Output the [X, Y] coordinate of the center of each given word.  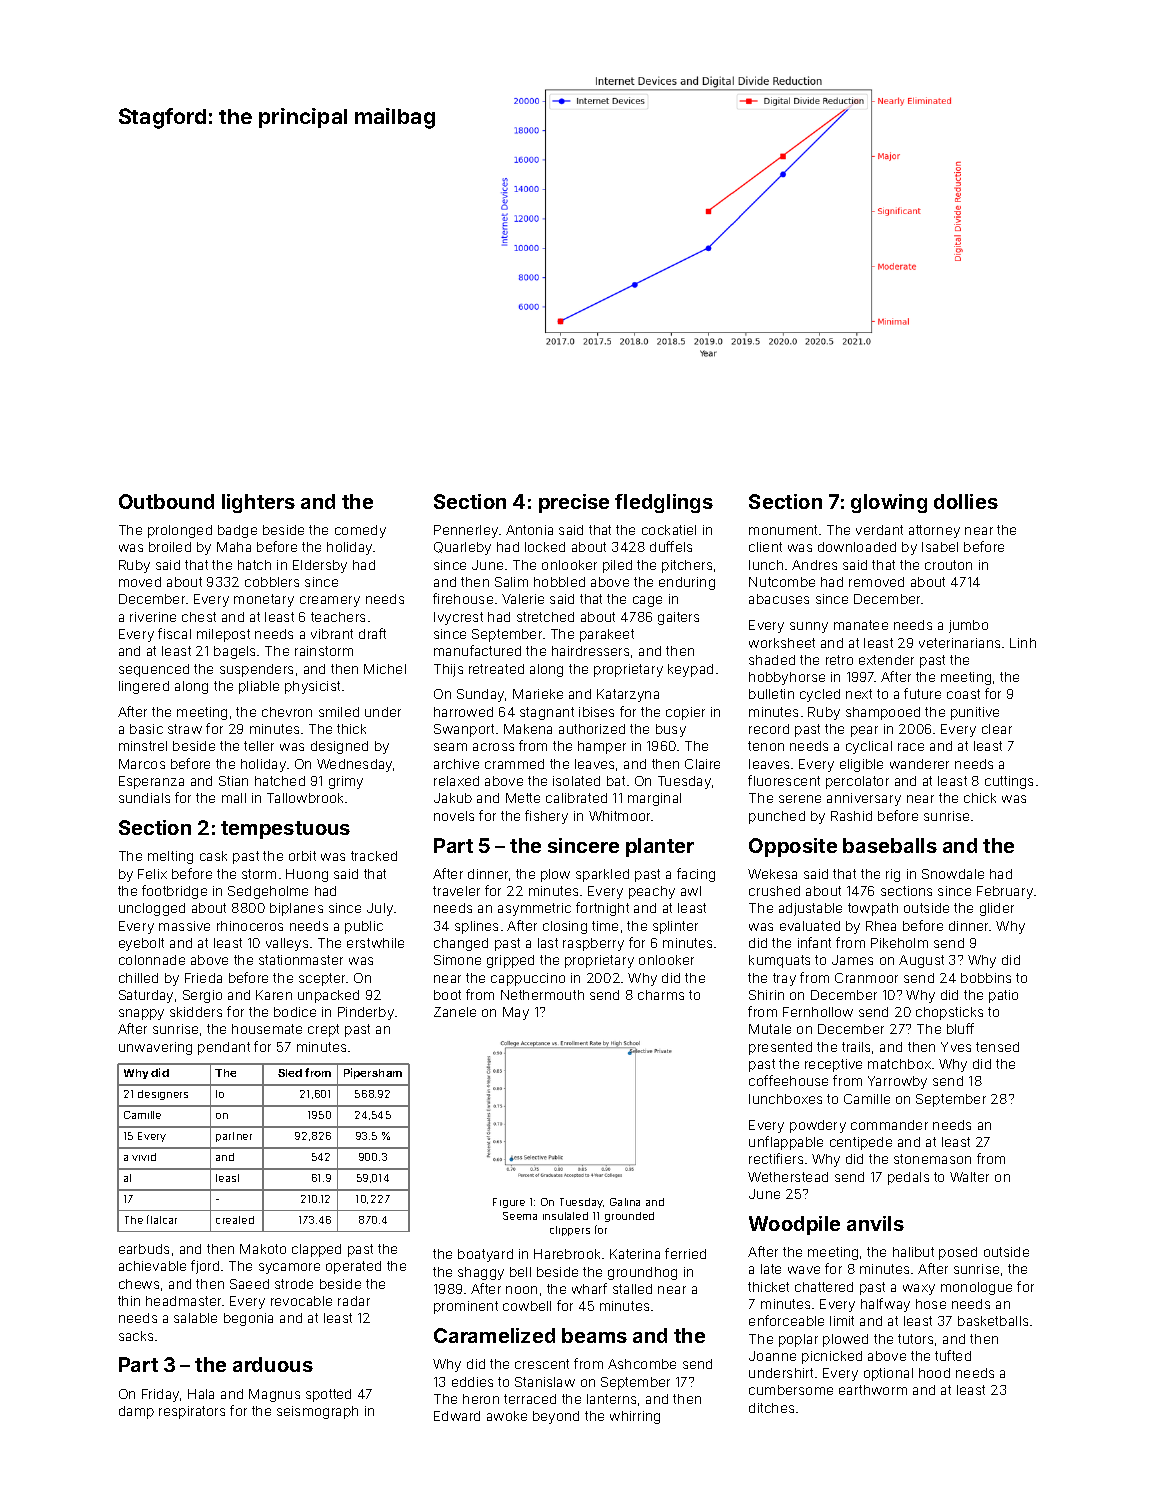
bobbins [986, 978]
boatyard [485, 1255]
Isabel [940, 547]
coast [963, 694]
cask [213, 856]
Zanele [455, 1012]
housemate [267, 1029]
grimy [346, 782]
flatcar [162, 1219]
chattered [824, 1287]
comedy [360, 531]
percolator [857, 782]
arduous [273, 1364]
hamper [602, 747]
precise [574, 503]
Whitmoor [620, 816]
